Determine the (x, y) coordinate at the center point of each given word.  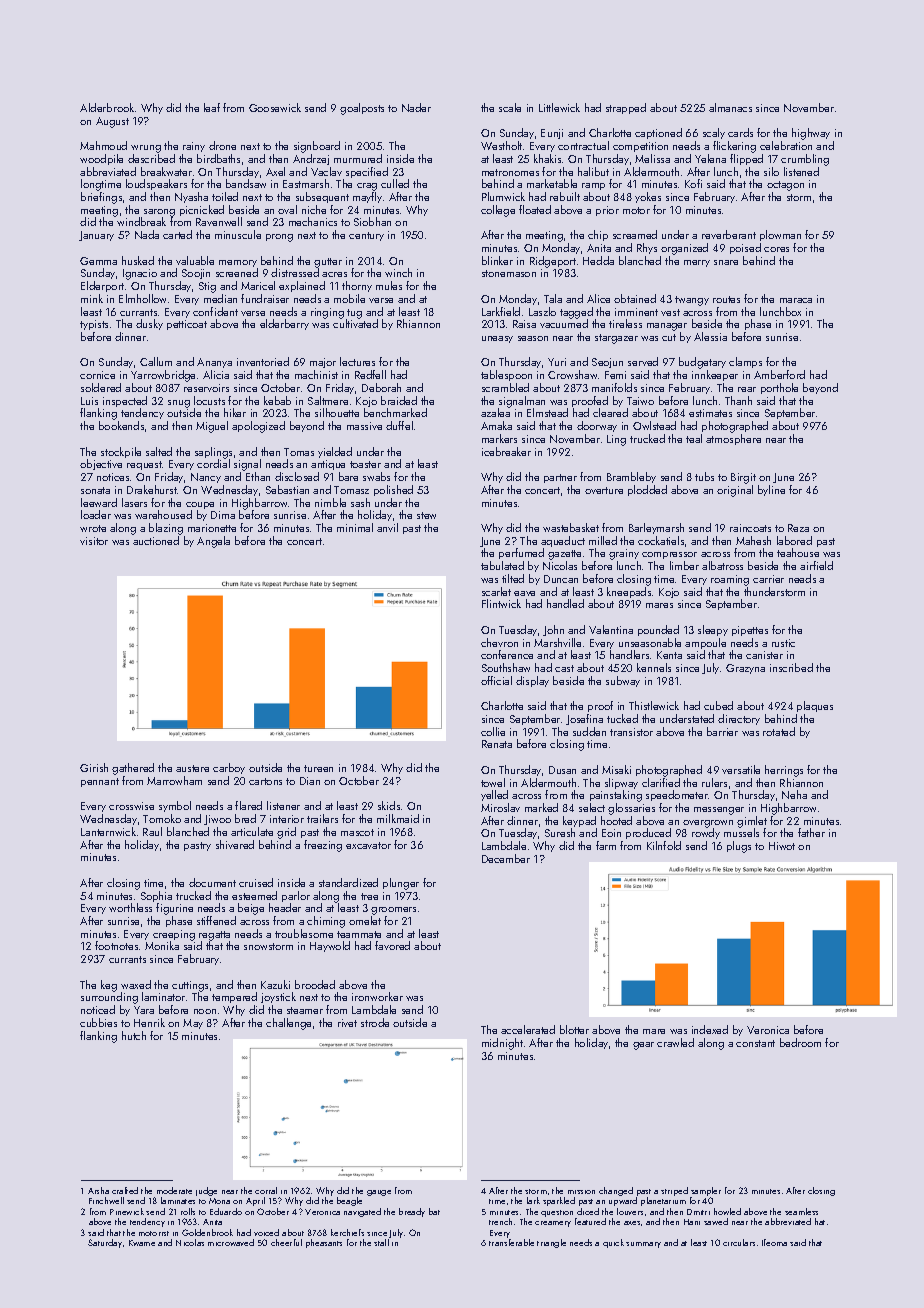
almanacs (730, 107)
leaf (212, 107)
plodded (647, 490)
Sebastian (287, 489)
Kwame (142, 1243)
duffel (399, 425)
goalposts (362, 109)
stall (381, 1242)
